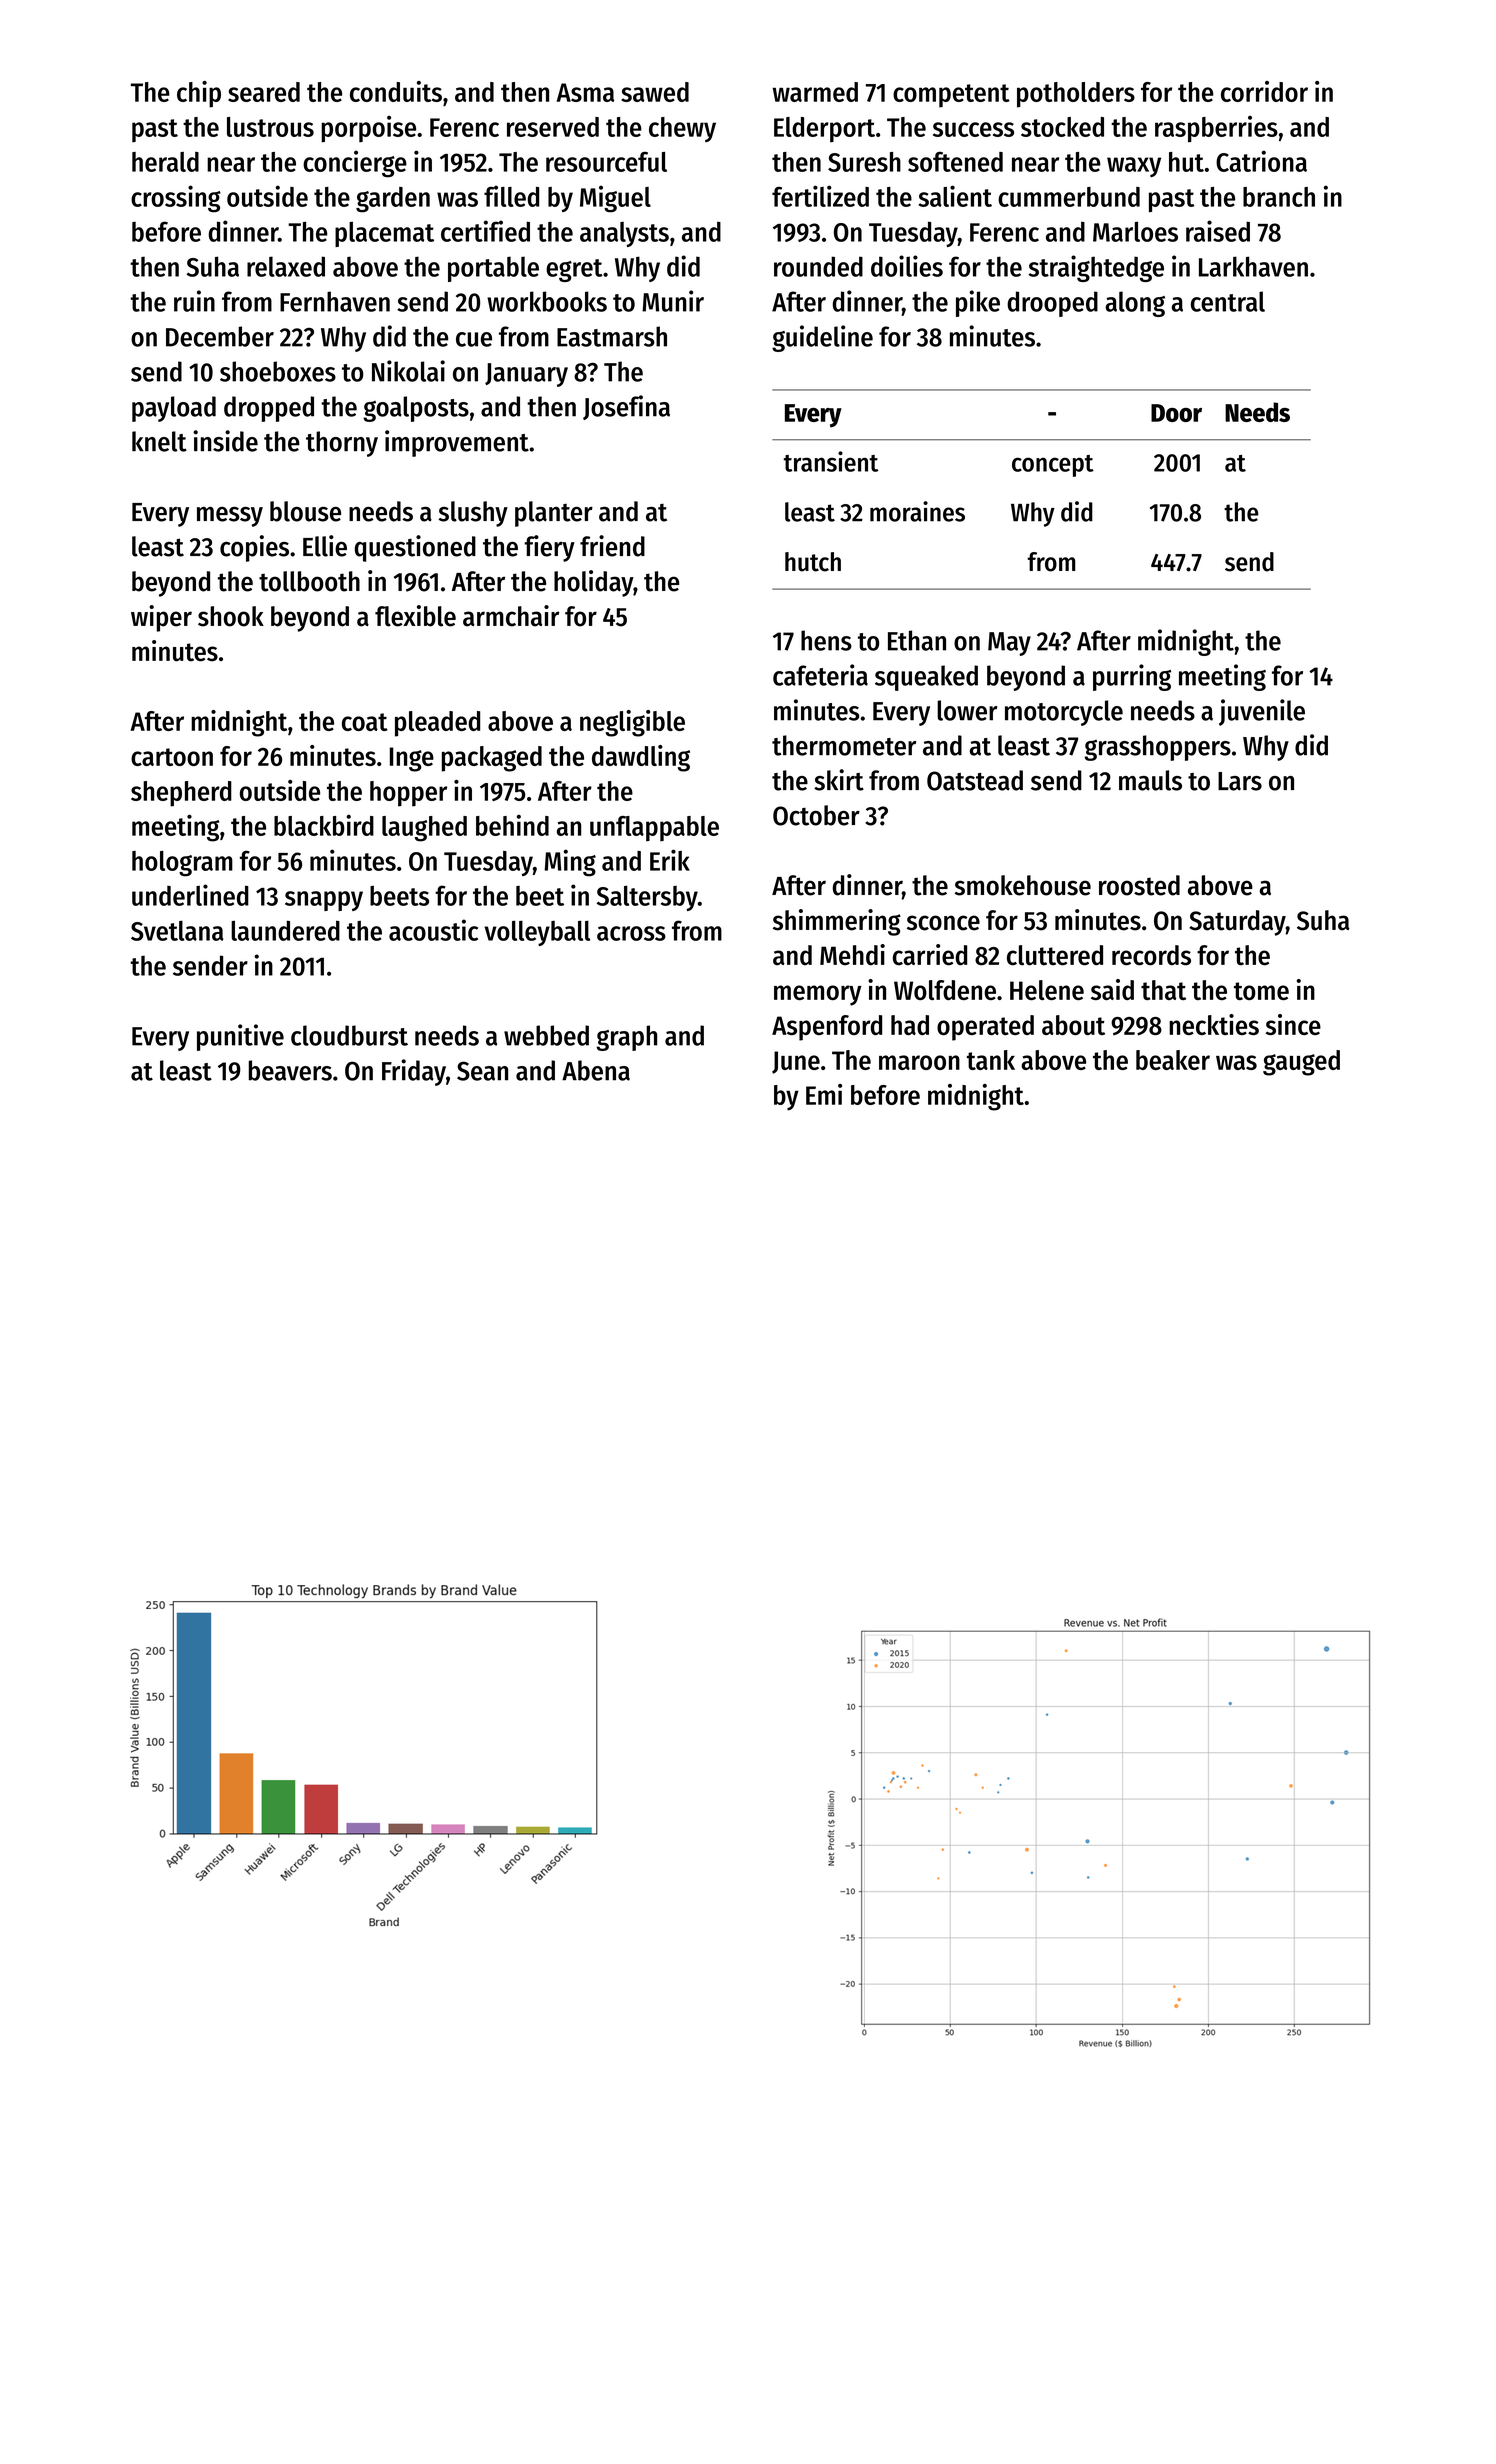 Image resolution: width=1496 pixels, height=2464 pixels. I want to click on rounded, so click(818, 266).
